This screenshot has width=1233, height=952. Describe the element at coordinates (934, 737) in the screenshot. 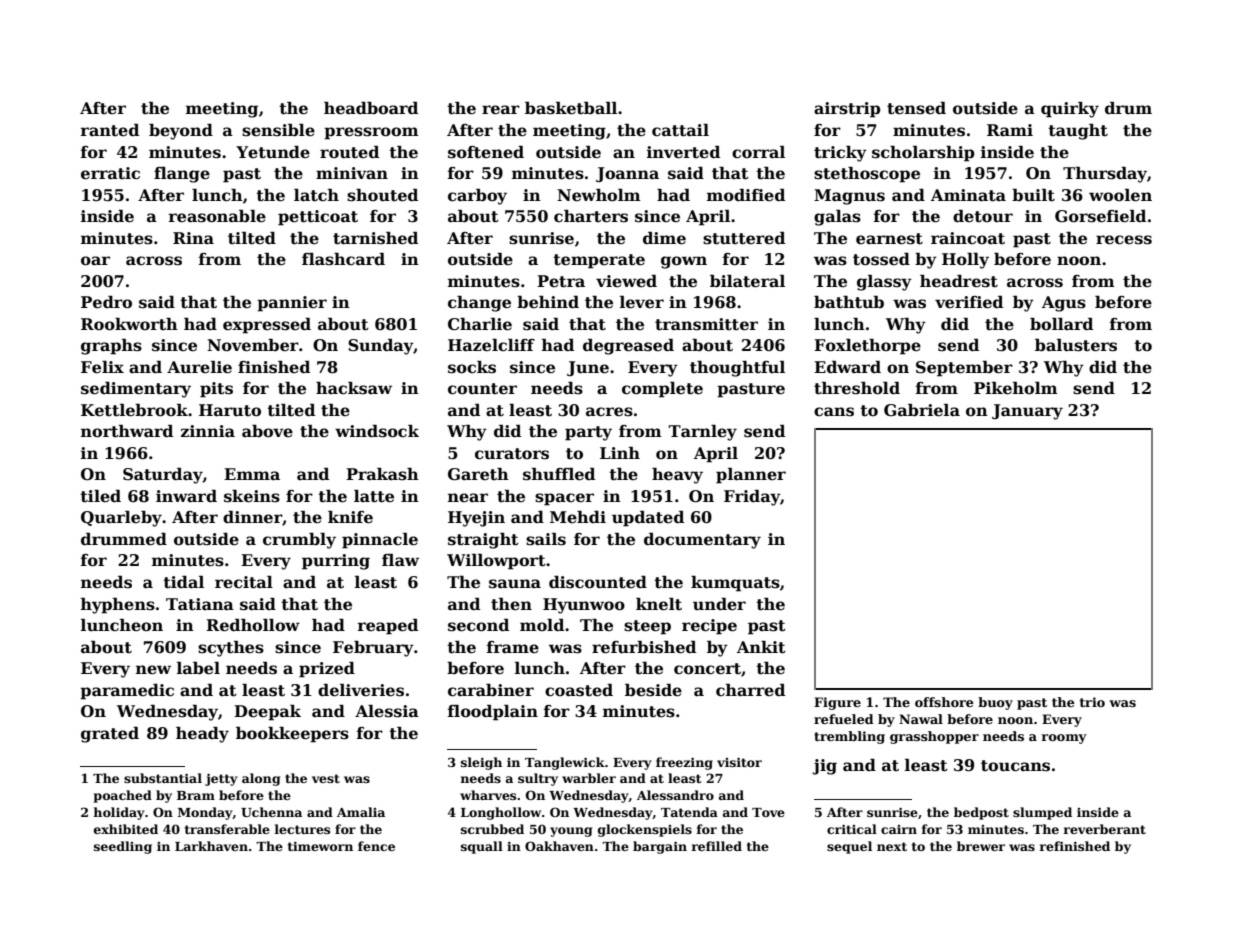

I see `grasshopper` at that location.
